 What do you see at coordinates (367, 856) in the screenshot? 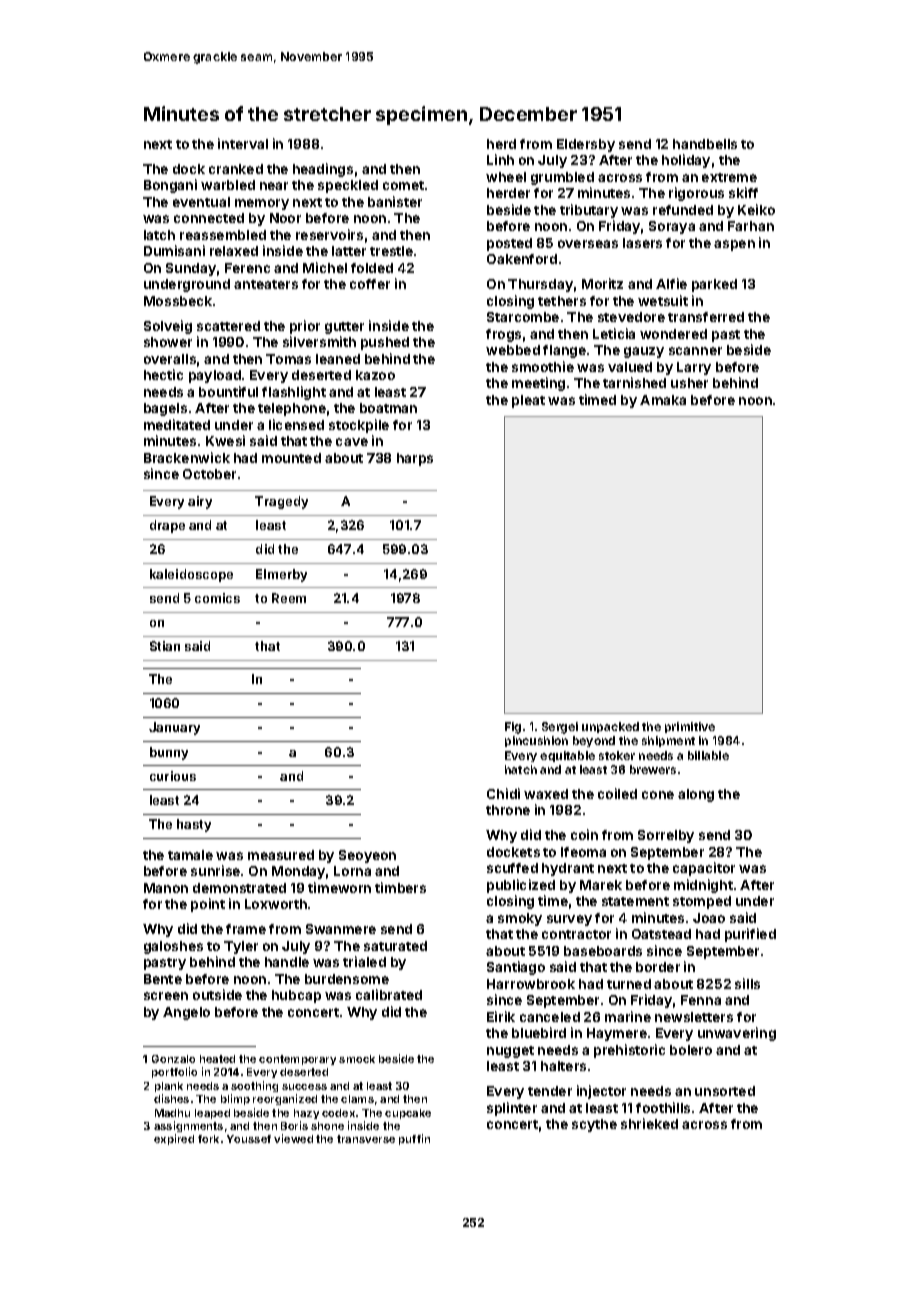
I see `Seoyeon` at bounding box center [367, 856].
